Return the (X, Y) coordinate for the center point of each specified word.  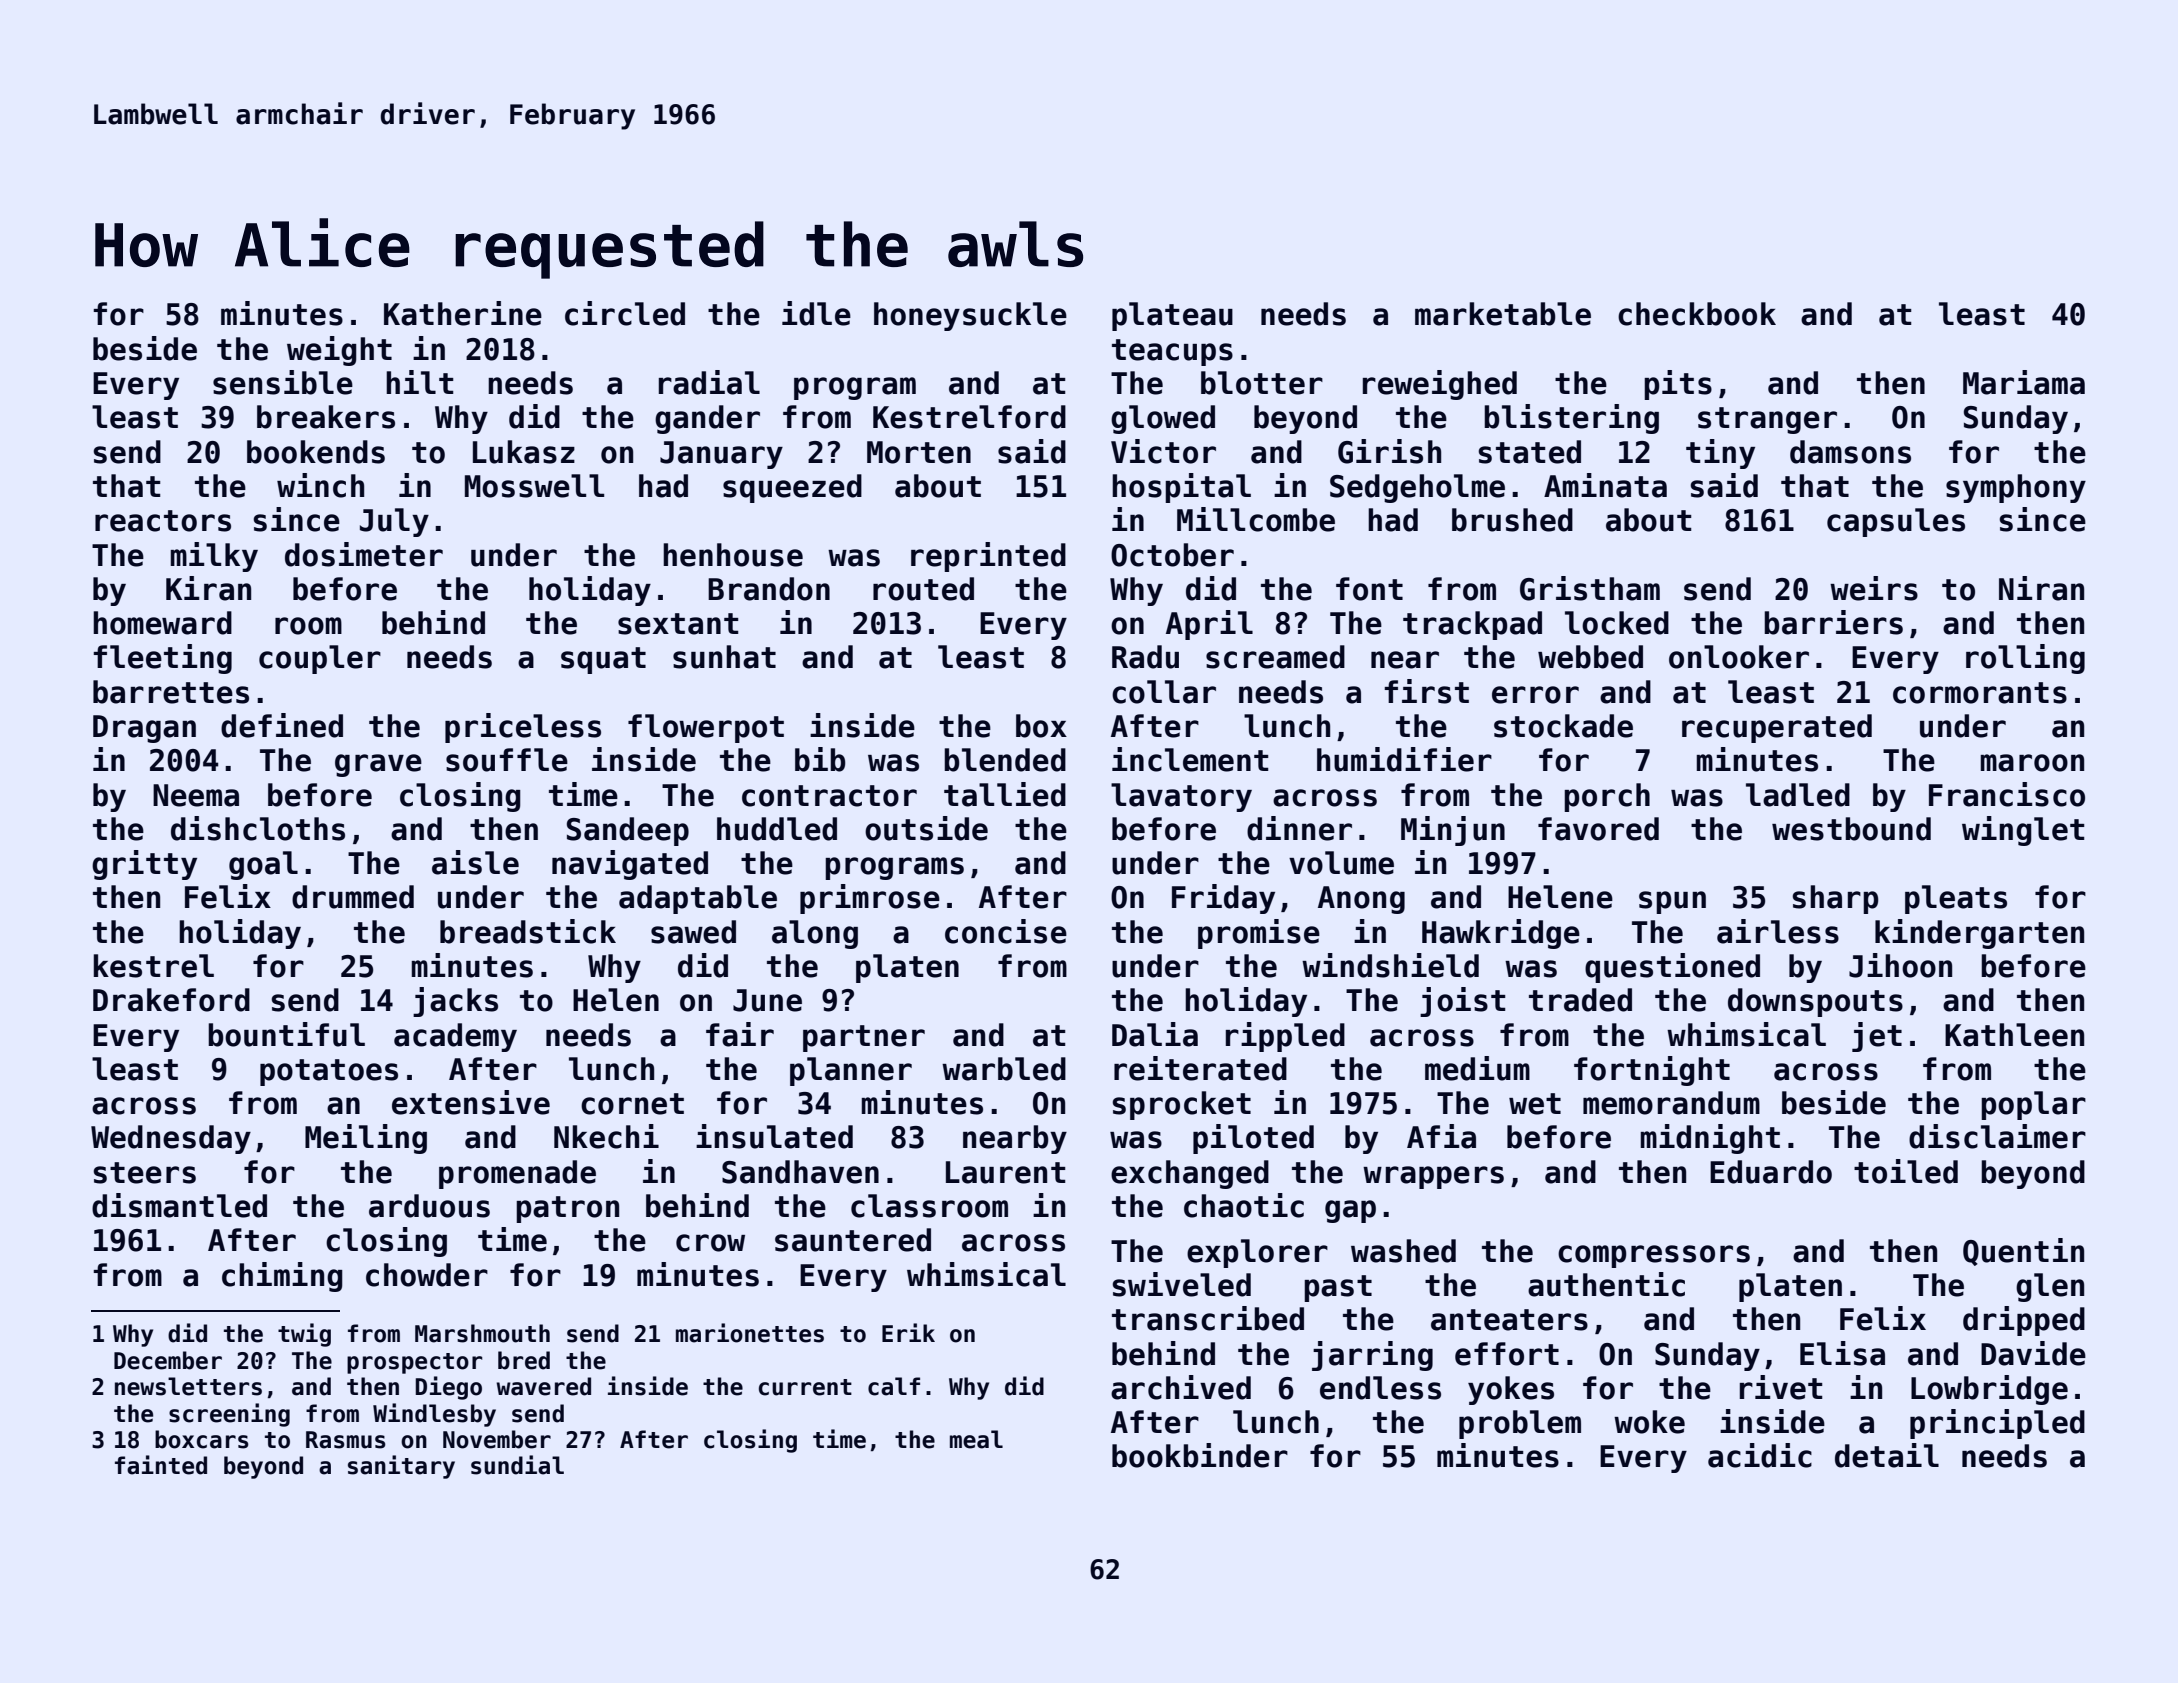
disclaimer (1997, 1136)
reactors (163, 521)
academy (455, 1037)
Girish (1389, 451)
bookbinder (1200, 1455)
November (497, 1439)
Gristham (1590, 588)
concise (1006, 931)
